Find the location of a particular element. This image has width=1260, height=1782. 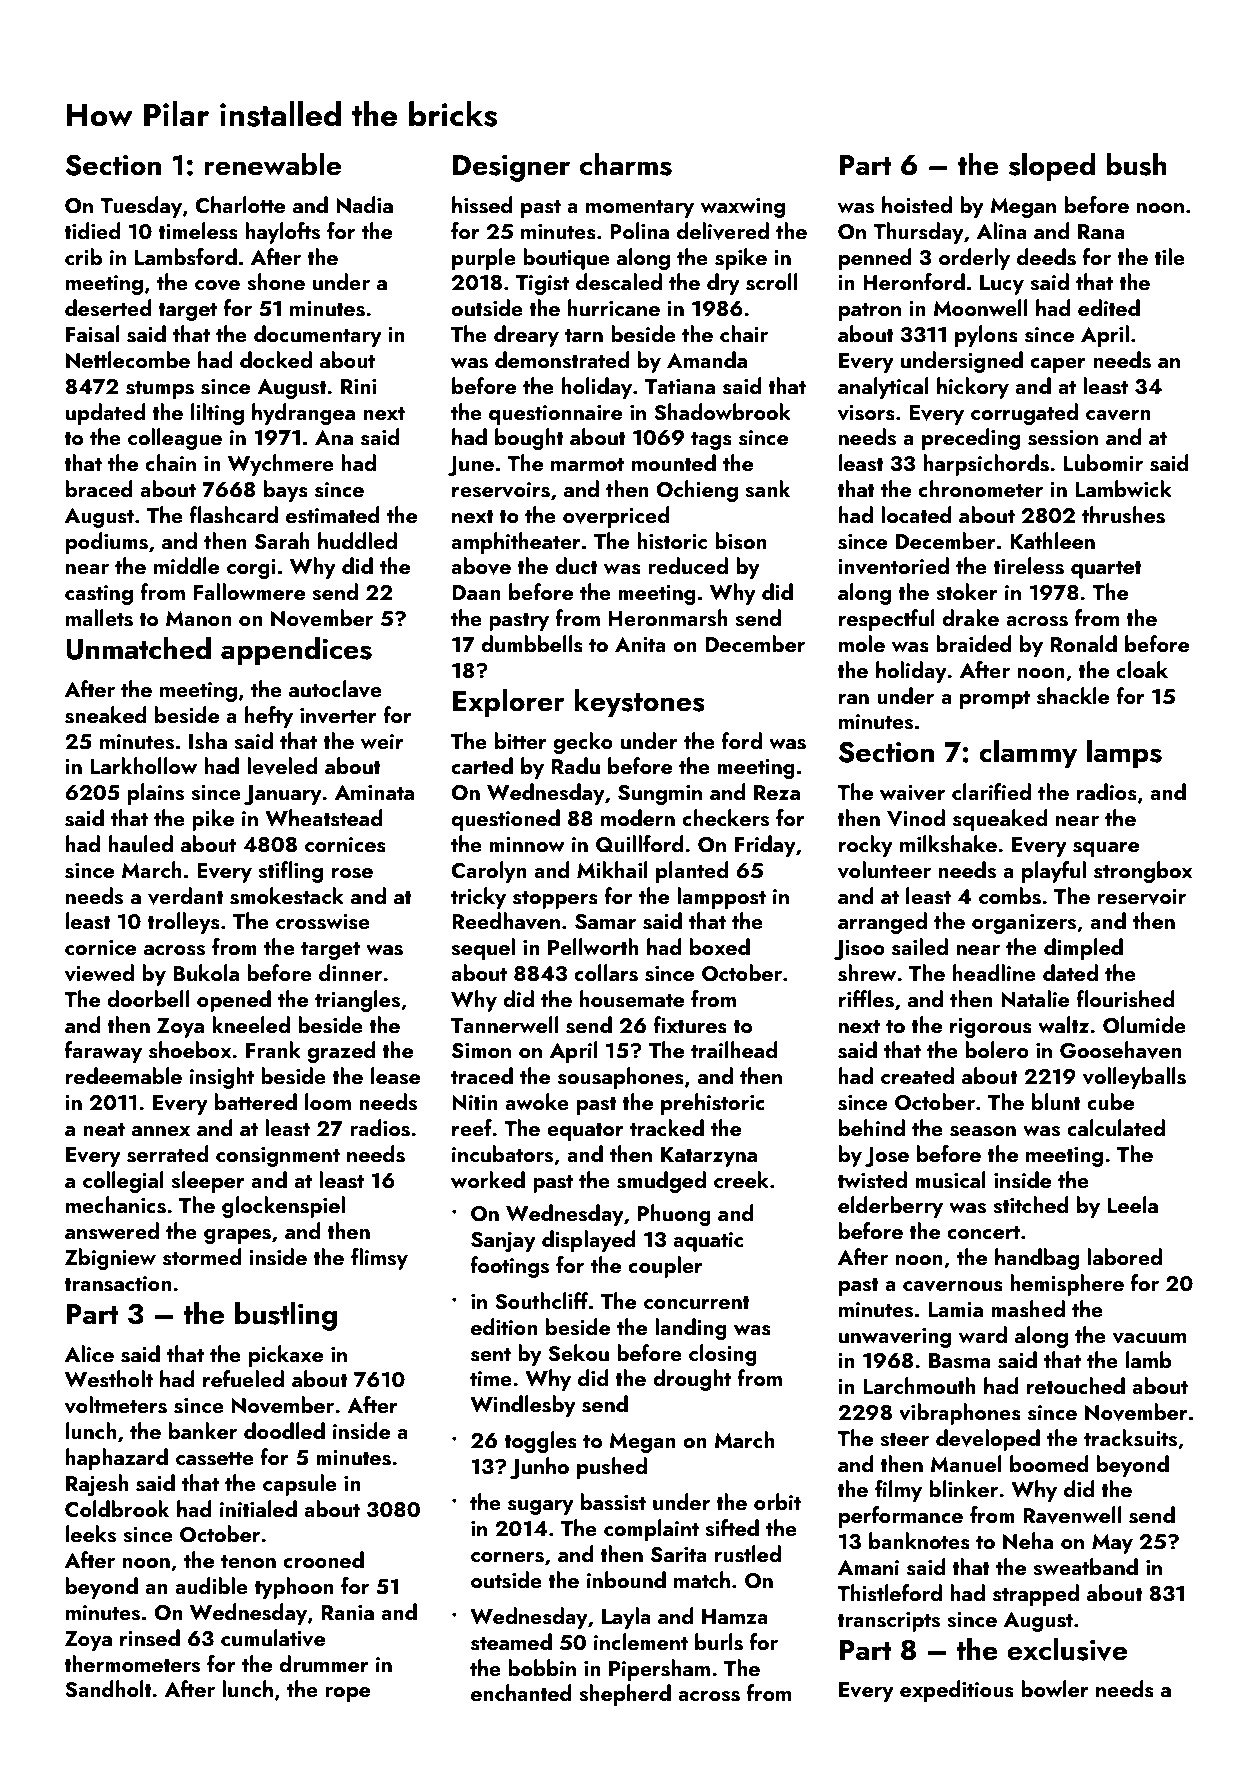

Katarzyna is located at coordinates (709, 1157).
